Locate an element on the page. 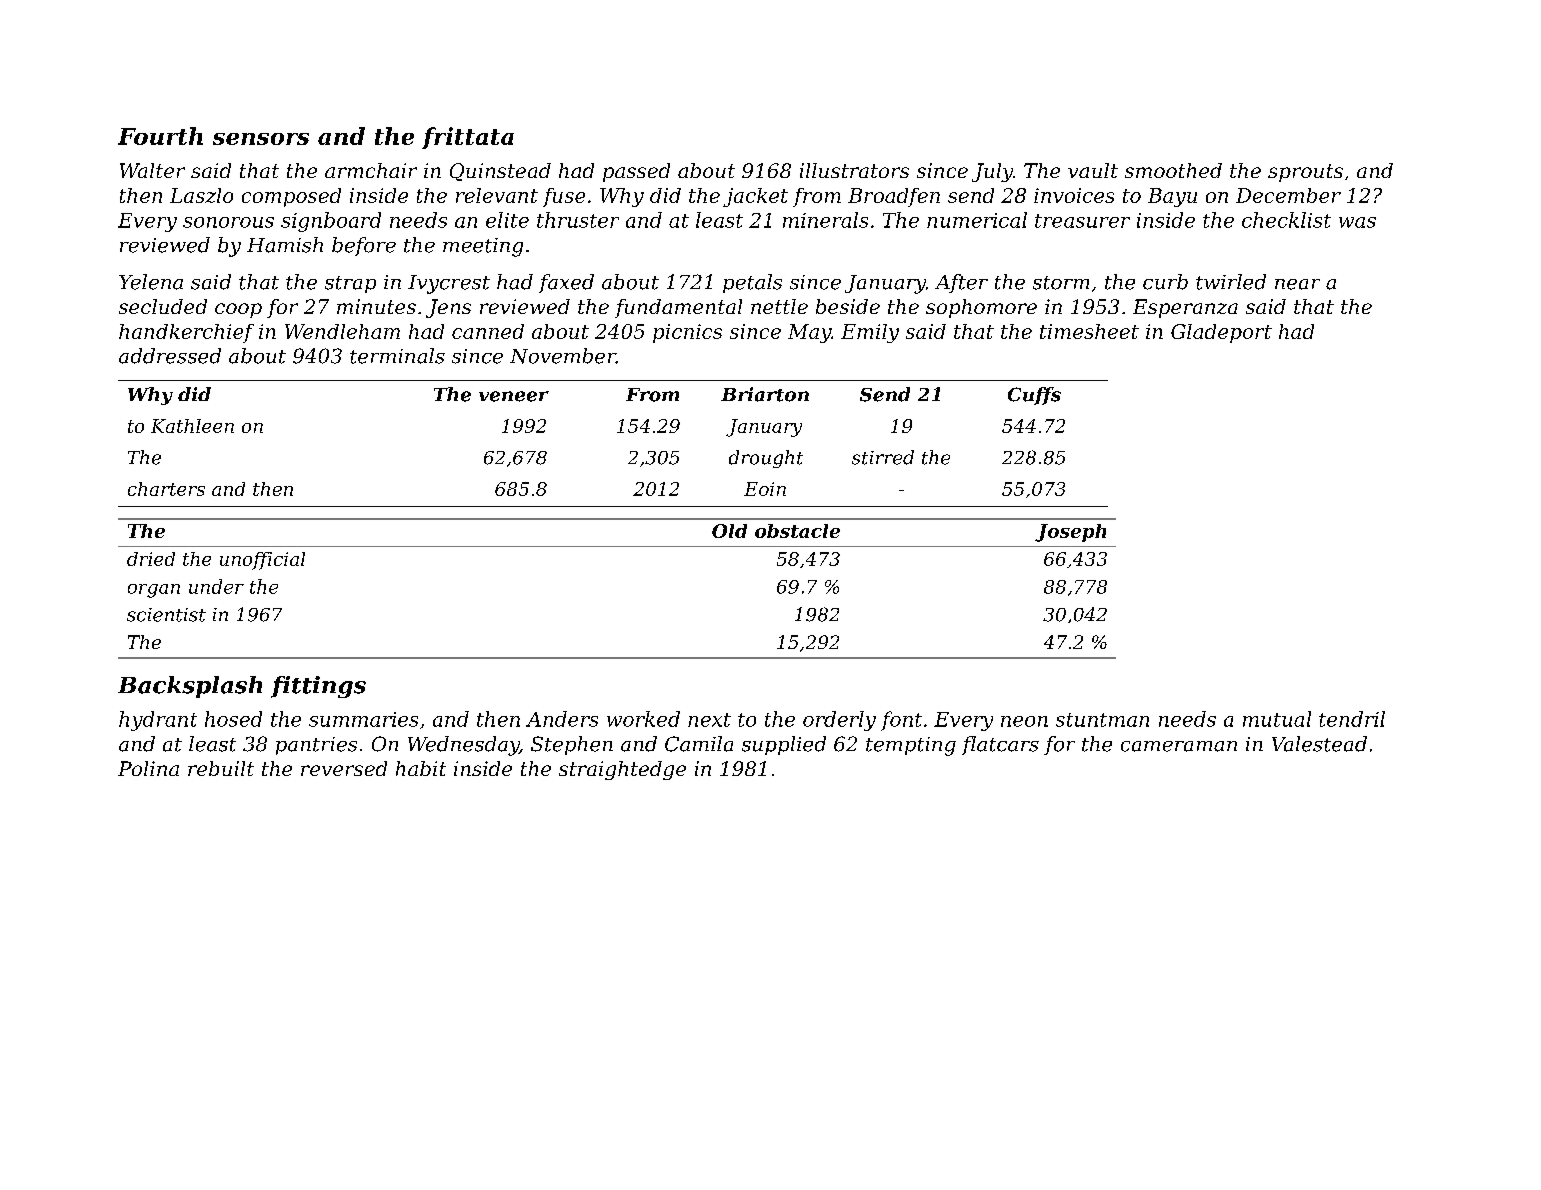 This image has height=1190, width=1541. illustrators is located at coordinates (854, 170).
